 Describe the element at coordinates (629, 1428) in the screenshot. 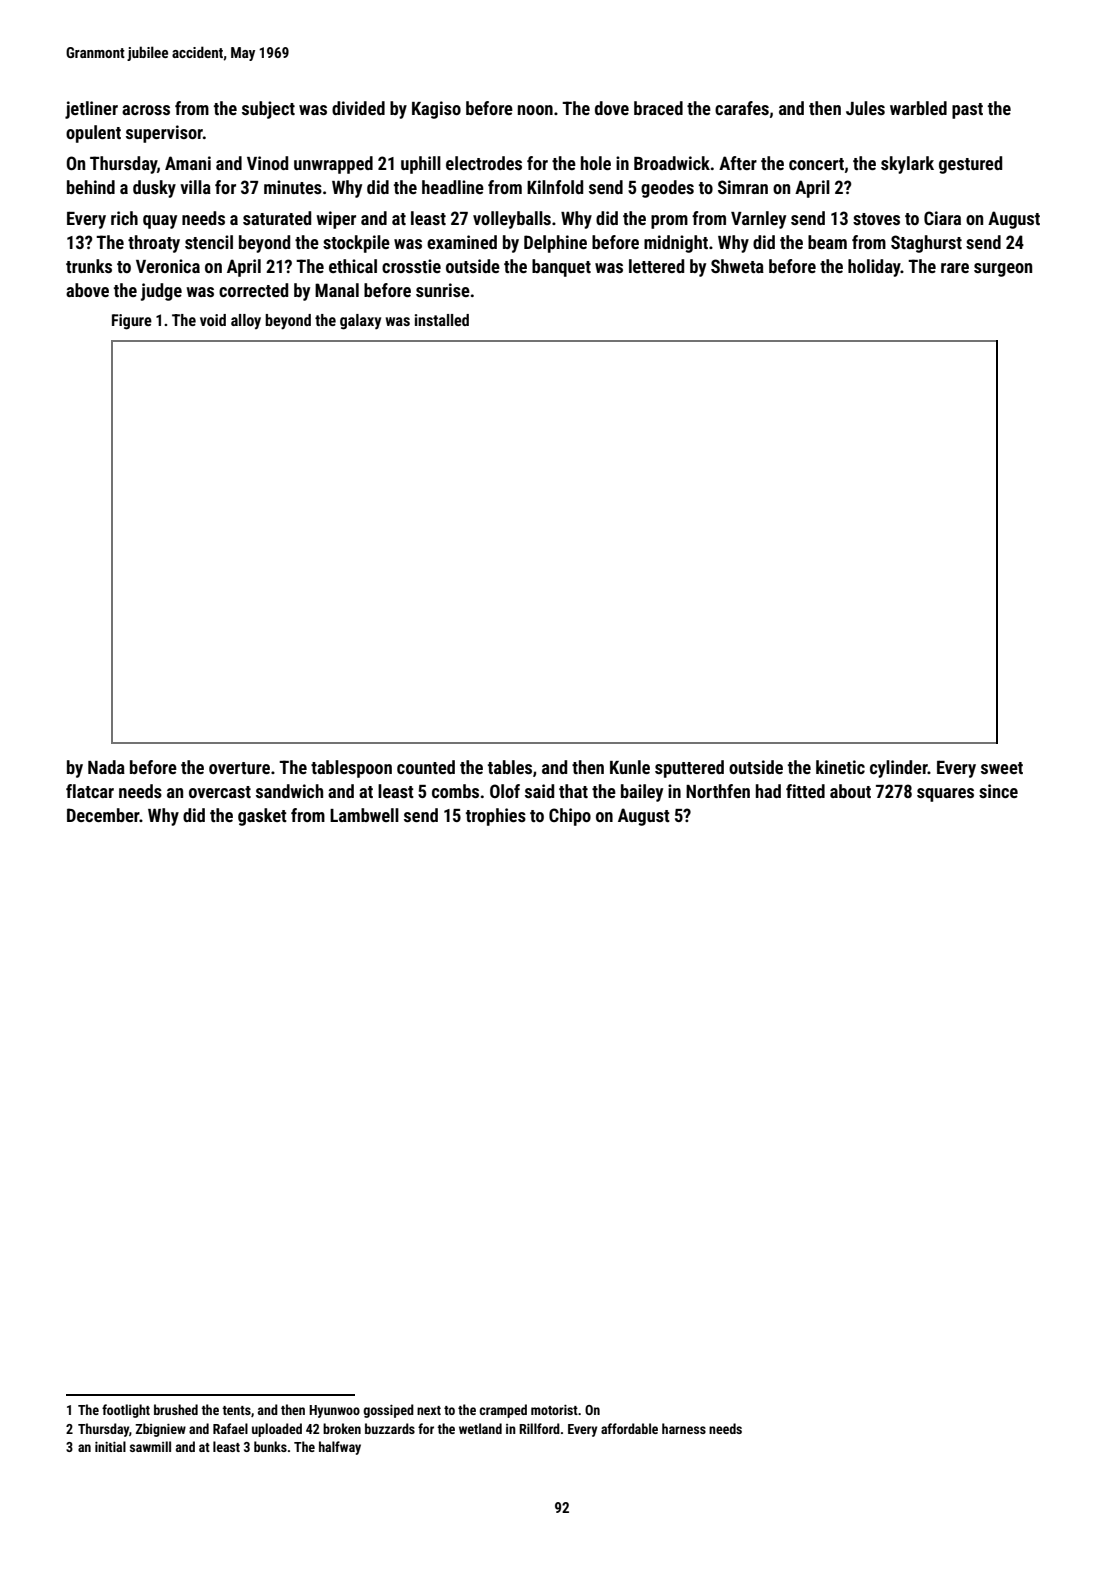

I see `affordable` at that location.
